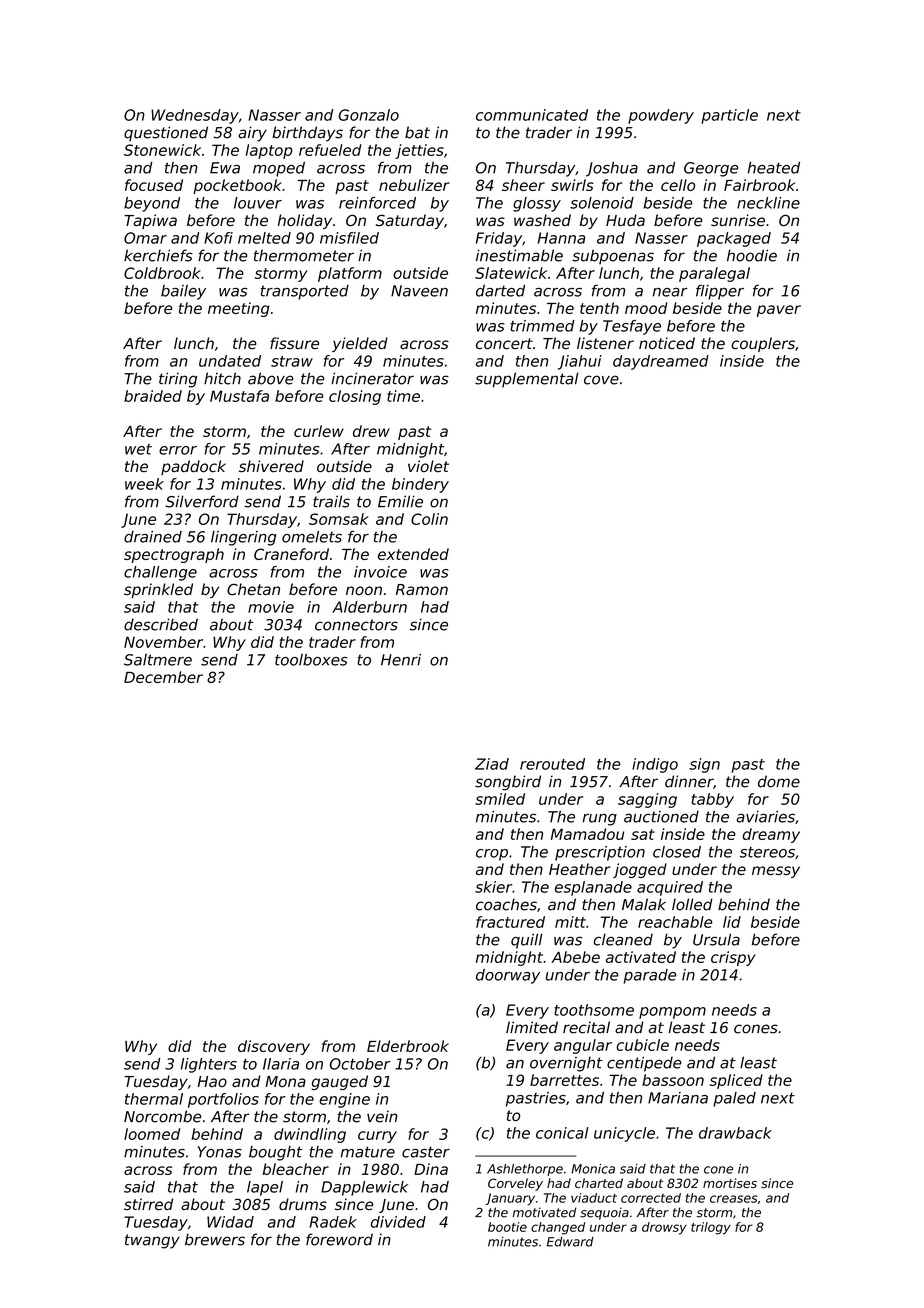 This image has width=924, height=1308. Describe the element at coordinates (500, 799) in the image. I see `smiled` at that location.
